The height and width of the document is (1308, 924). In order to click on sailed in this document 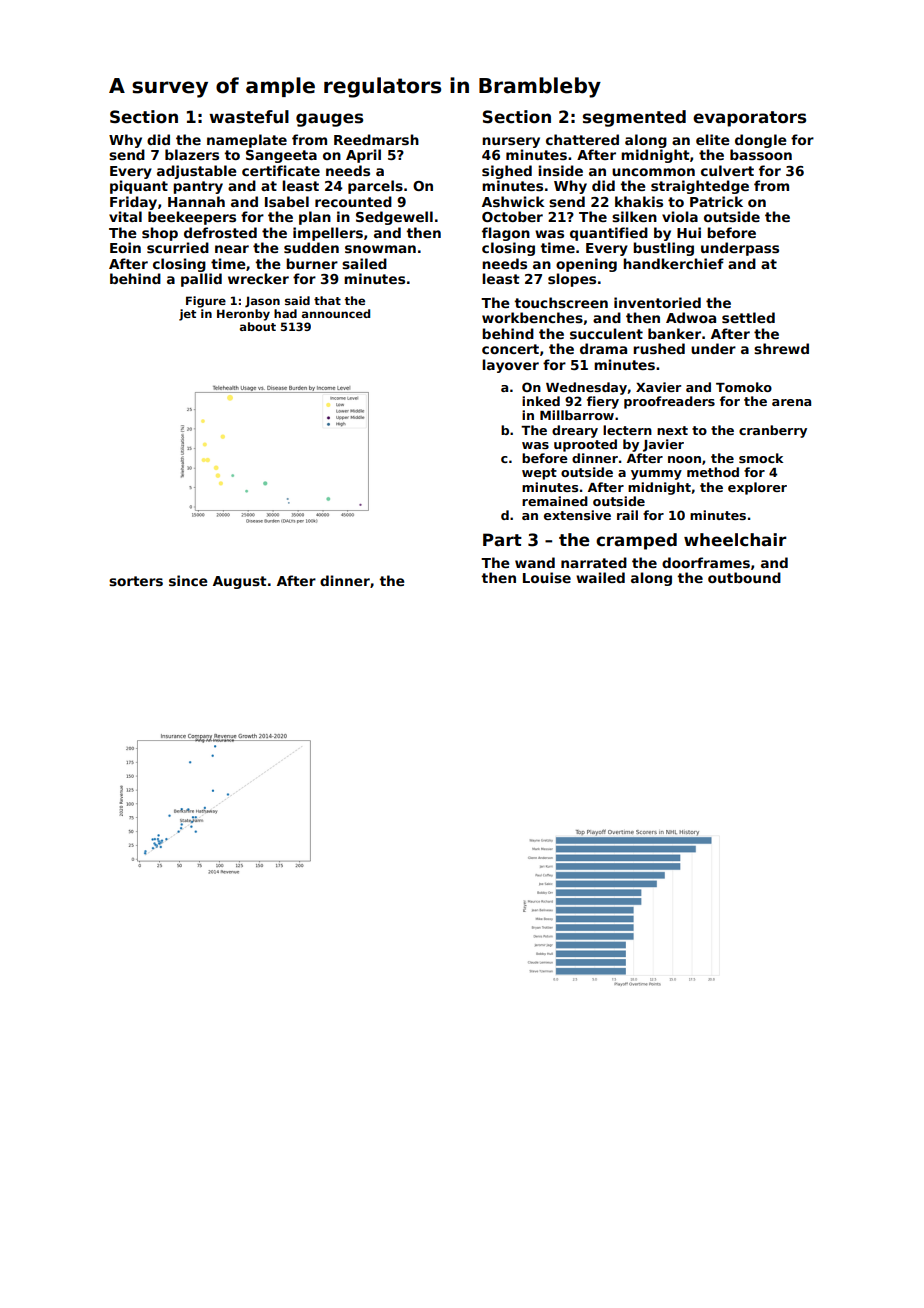, I will do `click(364, 263)`.
